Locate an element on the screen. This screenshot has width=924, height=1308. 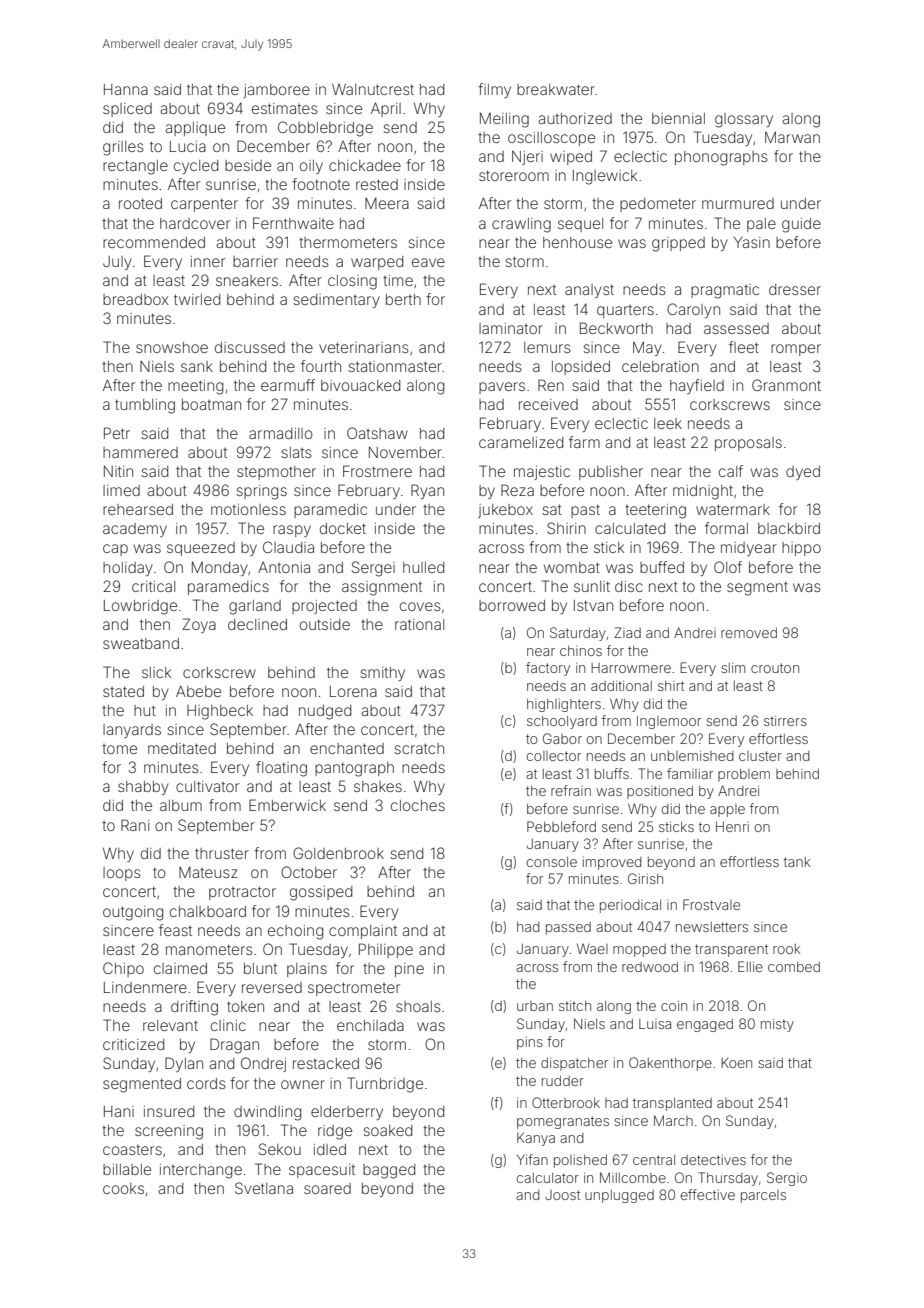
garland is located at coordinates (255, 607).
